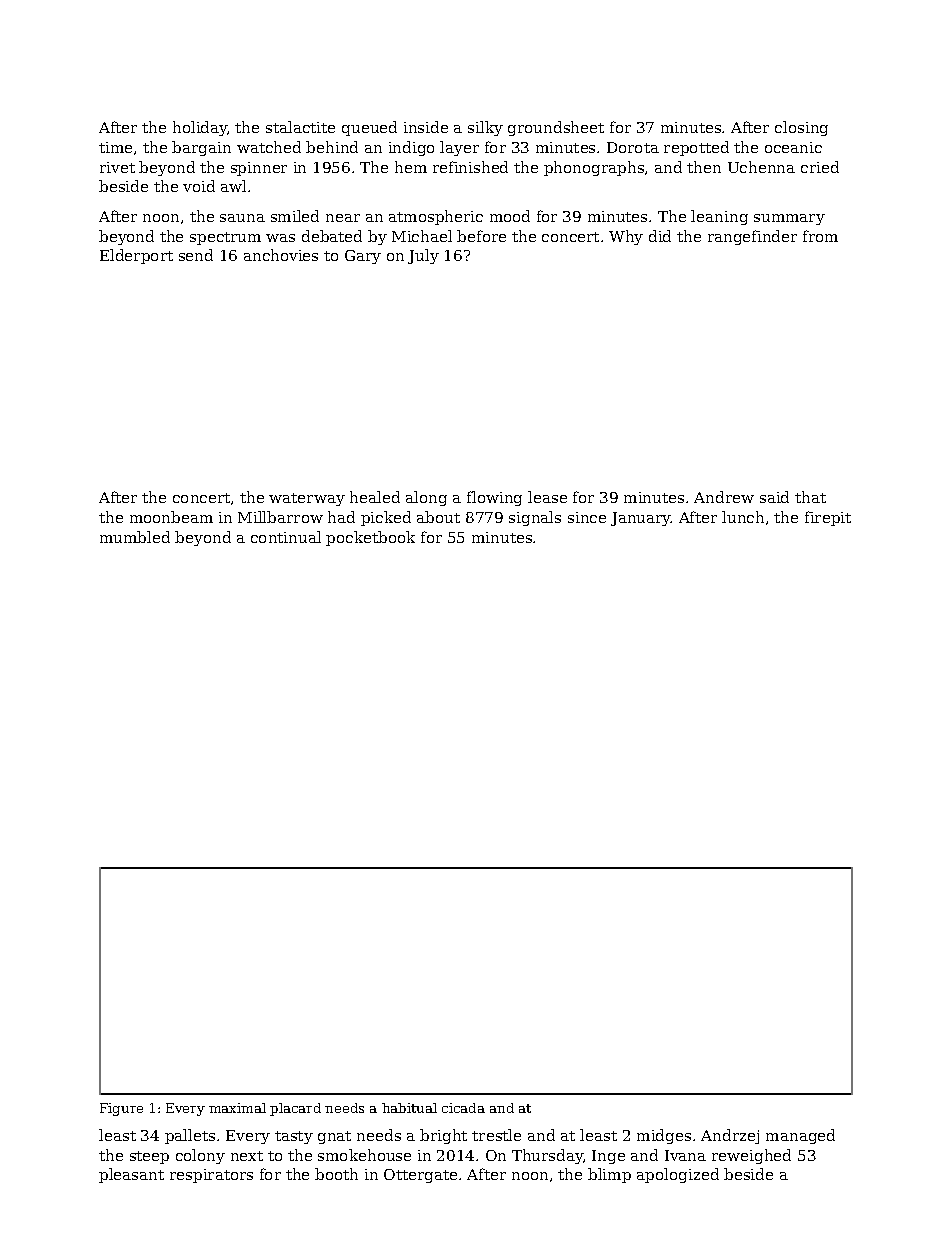  I want to click on waterway, so click(307, 499).
